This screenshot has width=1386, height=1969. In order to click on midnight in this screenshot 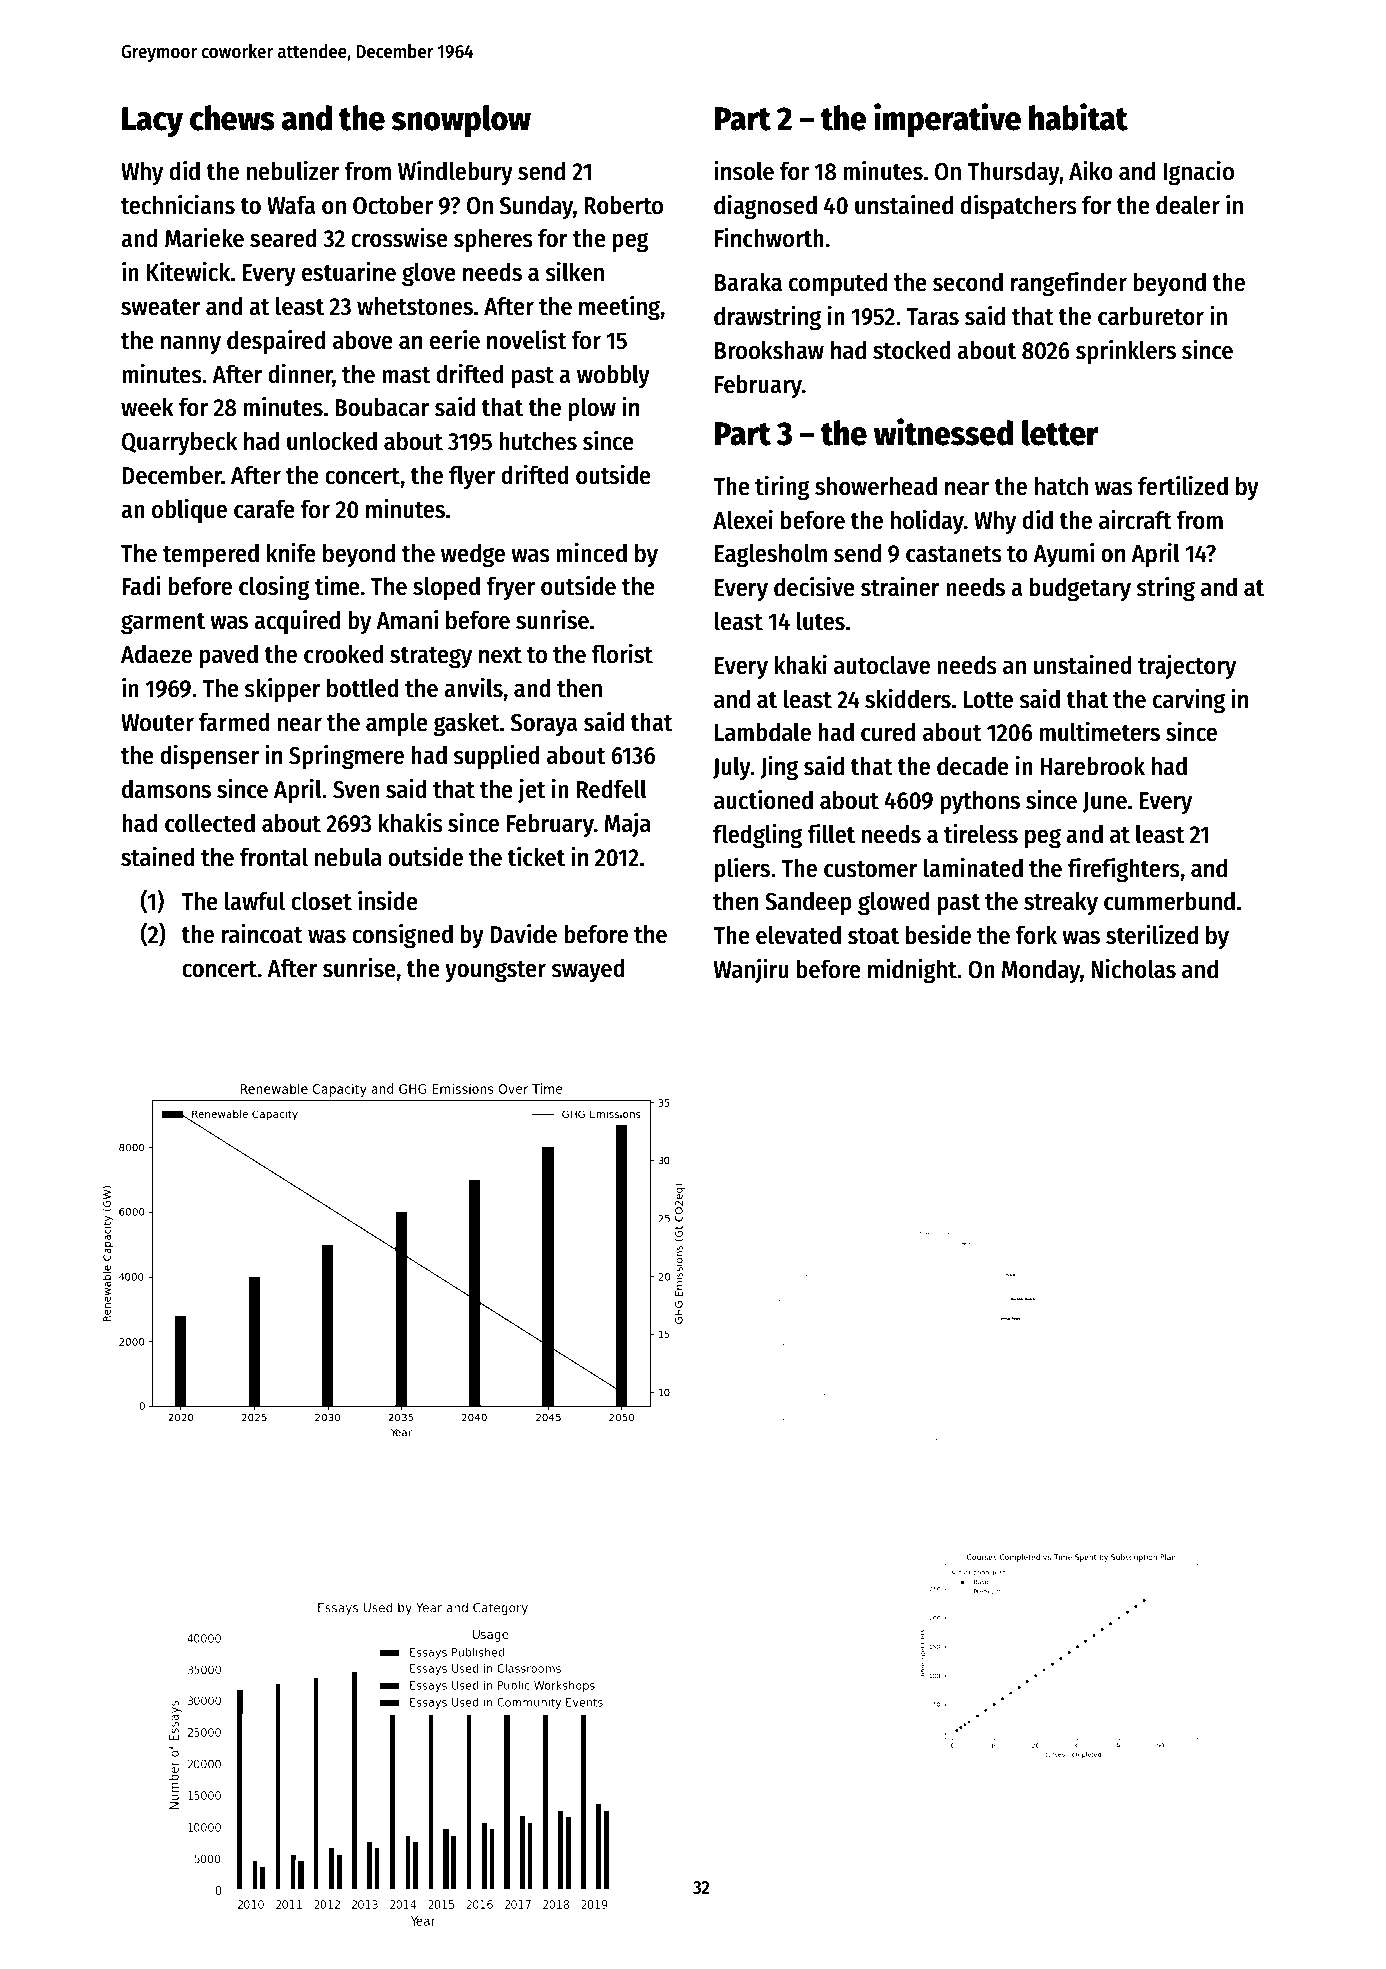, I will do `click(912, 971)`.
